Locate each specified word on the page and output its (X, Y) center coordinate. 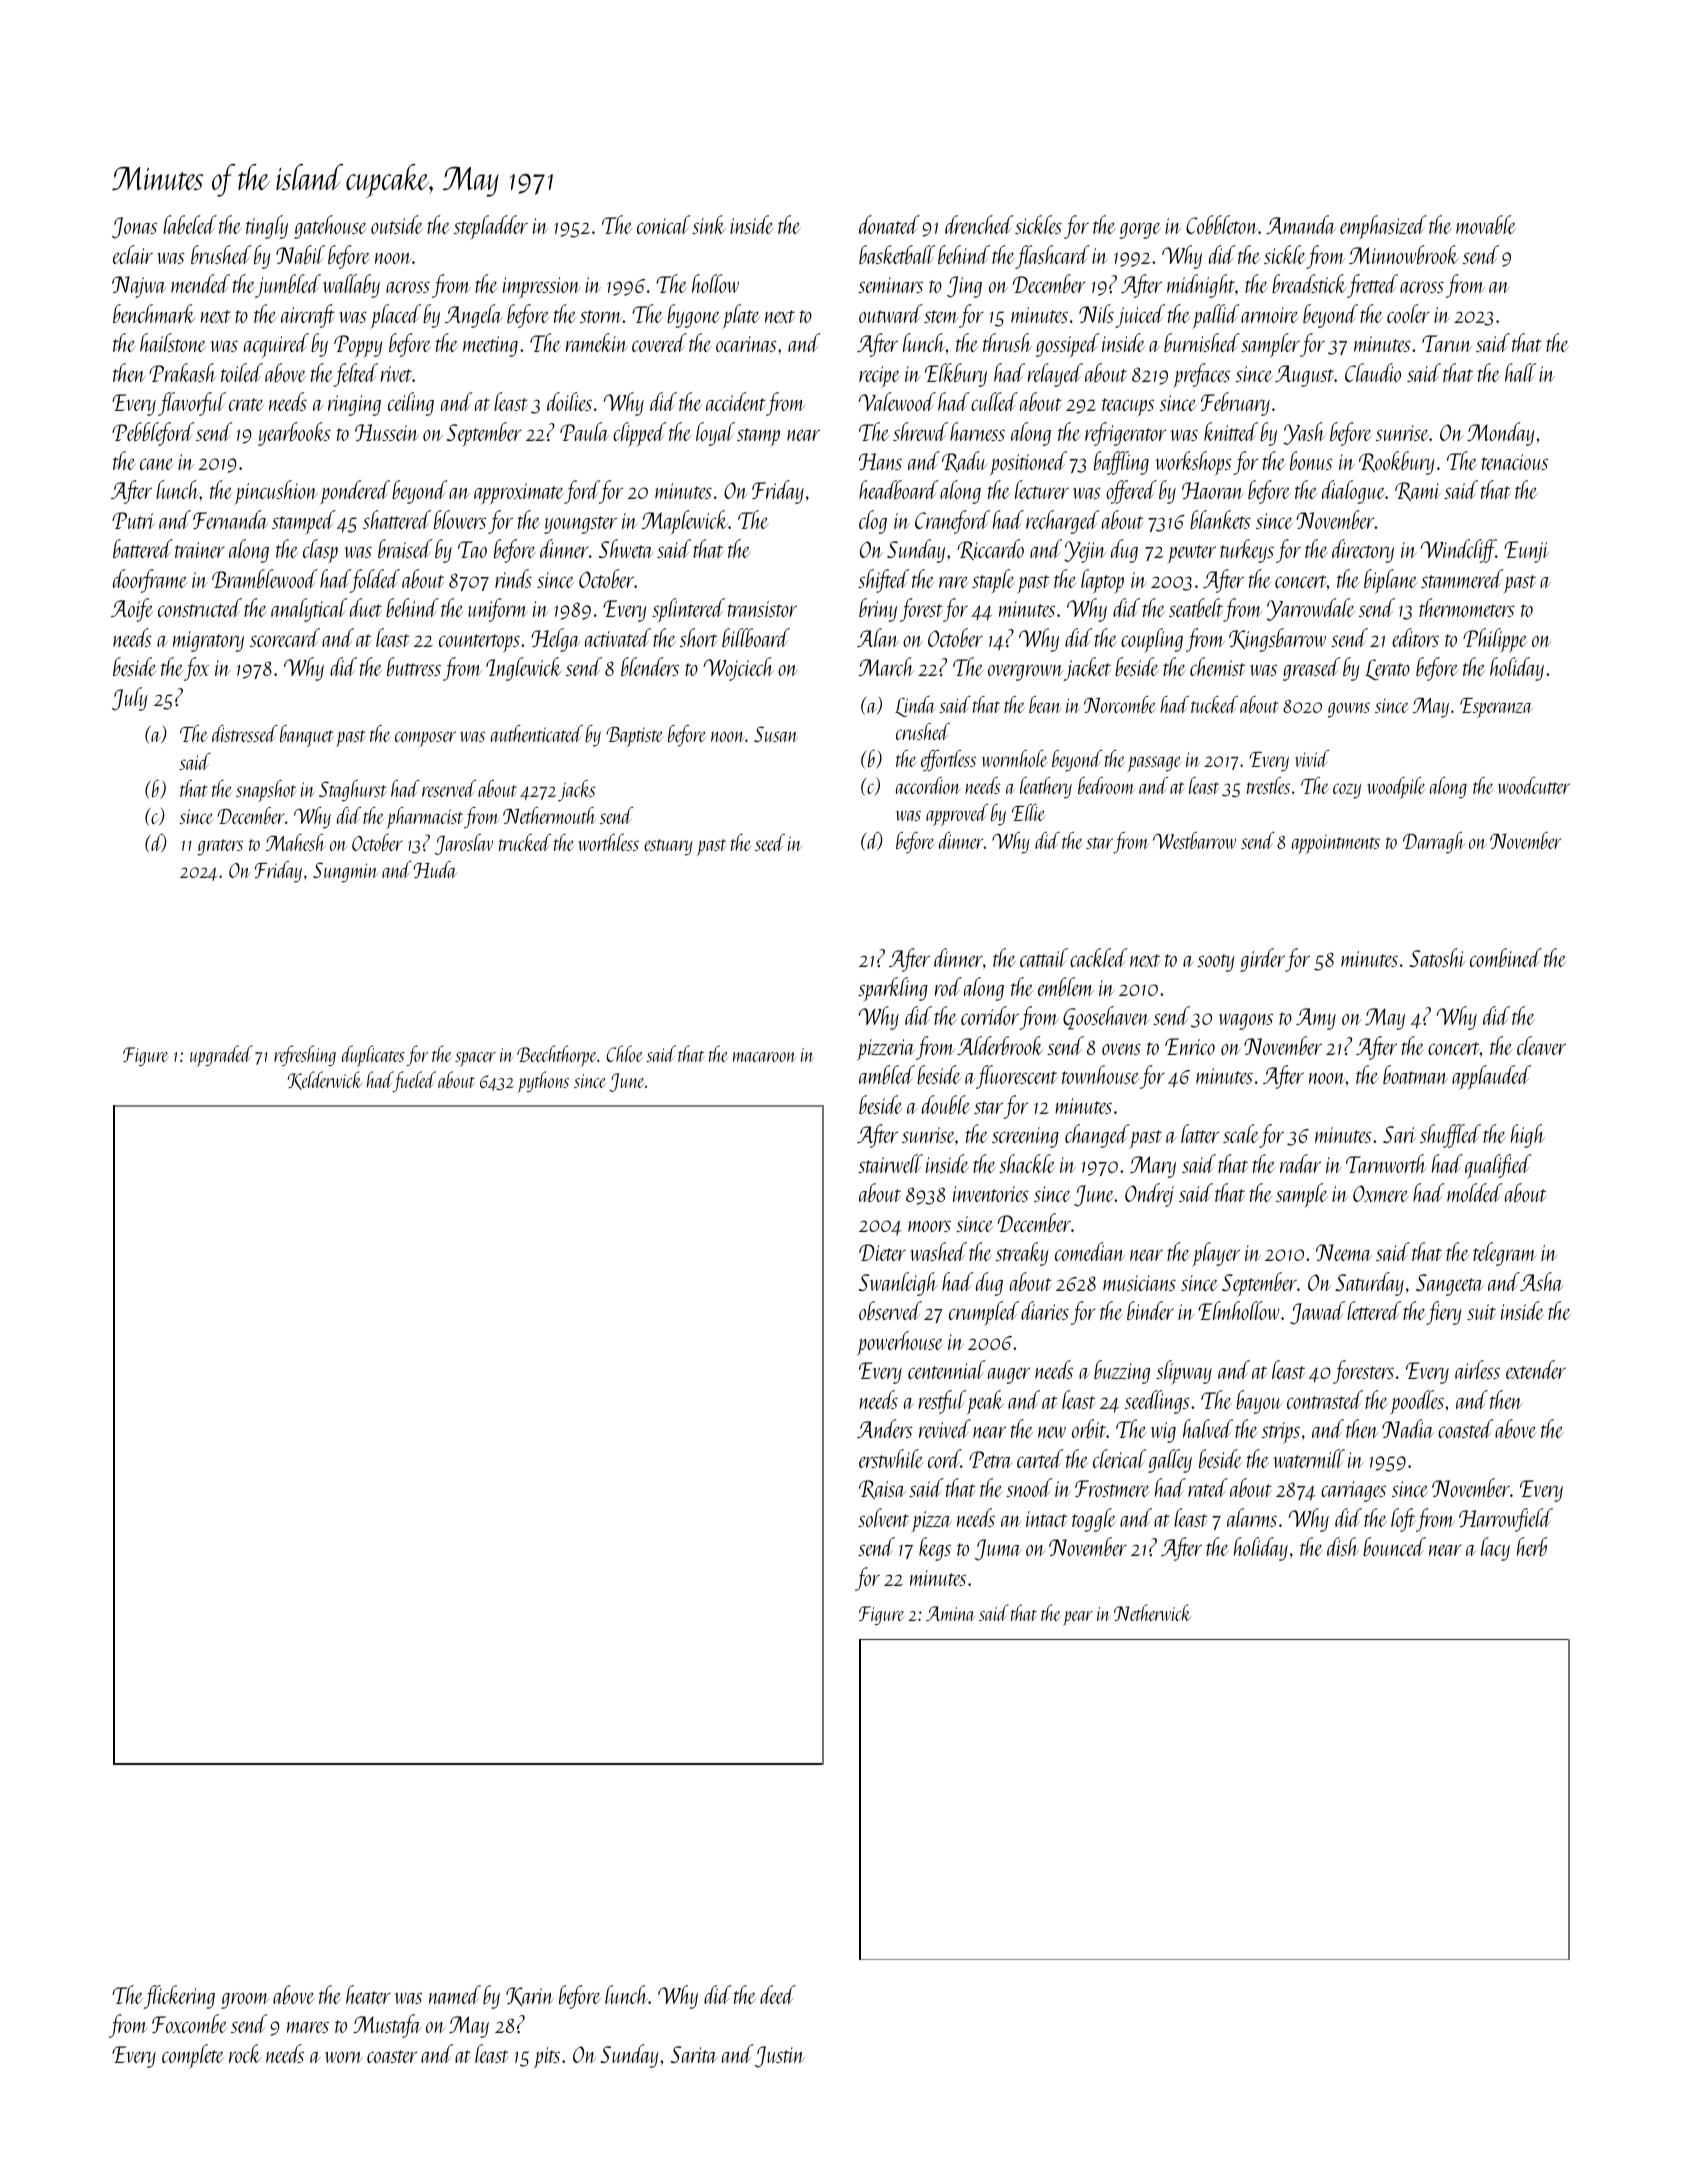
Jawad (1317, 1313)
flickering (179, 1997)
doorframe (150, 581)
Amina (950, 1613)
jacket (1087, 669)
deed (778, 1994)
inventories (991, 1194)
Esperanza (1496, 708)
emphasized (1383, 227)
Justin (780, 2057)
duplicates (373, 1056)
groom (245, 2001)
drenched (979, 224)
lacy (1495, 1549)
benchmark (154, 313)
